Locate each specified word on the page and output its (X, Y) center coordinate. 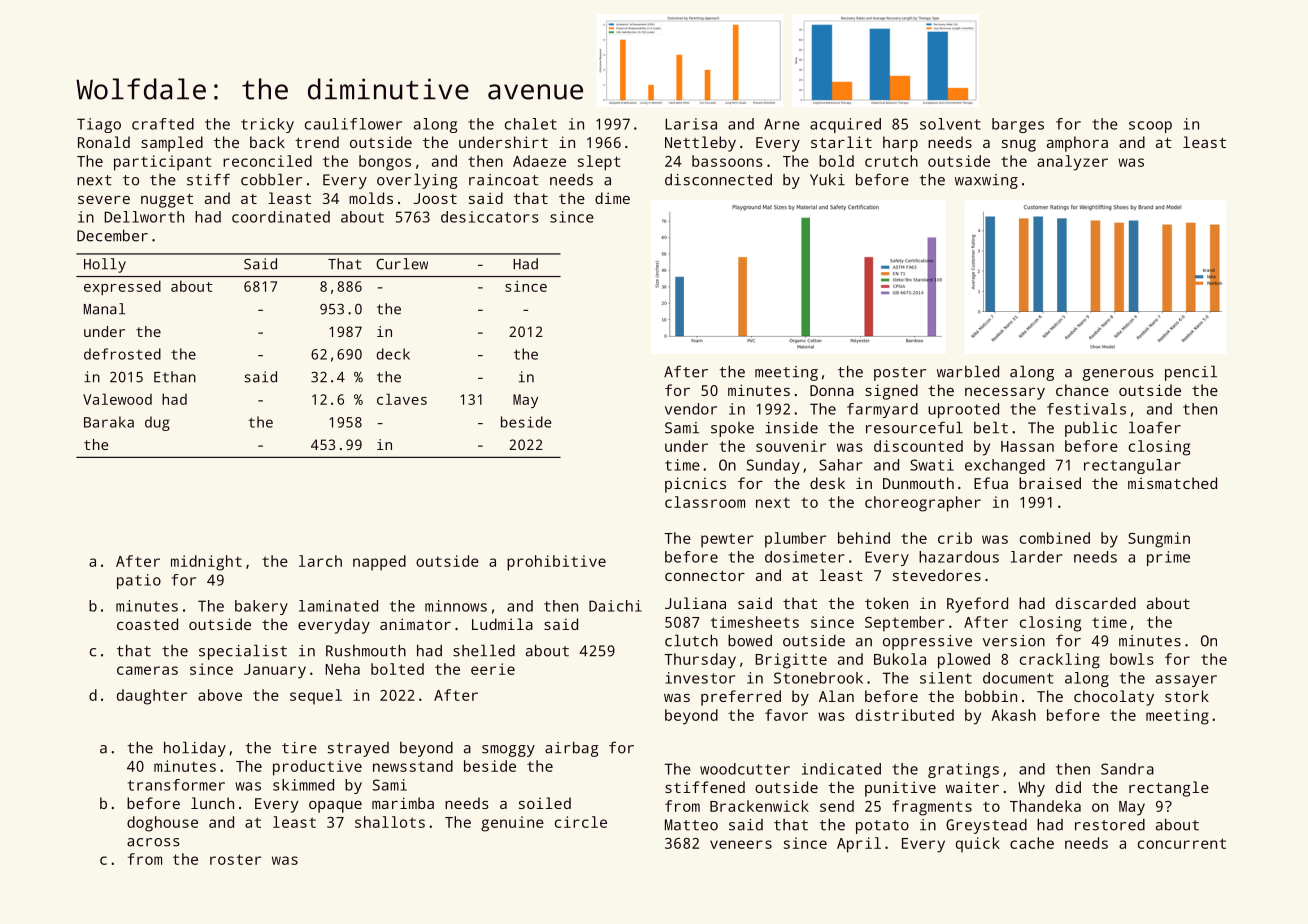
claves (402, 399)
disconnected (718, 180)
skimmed (303, 785)
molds (371, 198)
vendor (691, 409)
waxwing (986, 181)
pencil (1191, 373)
